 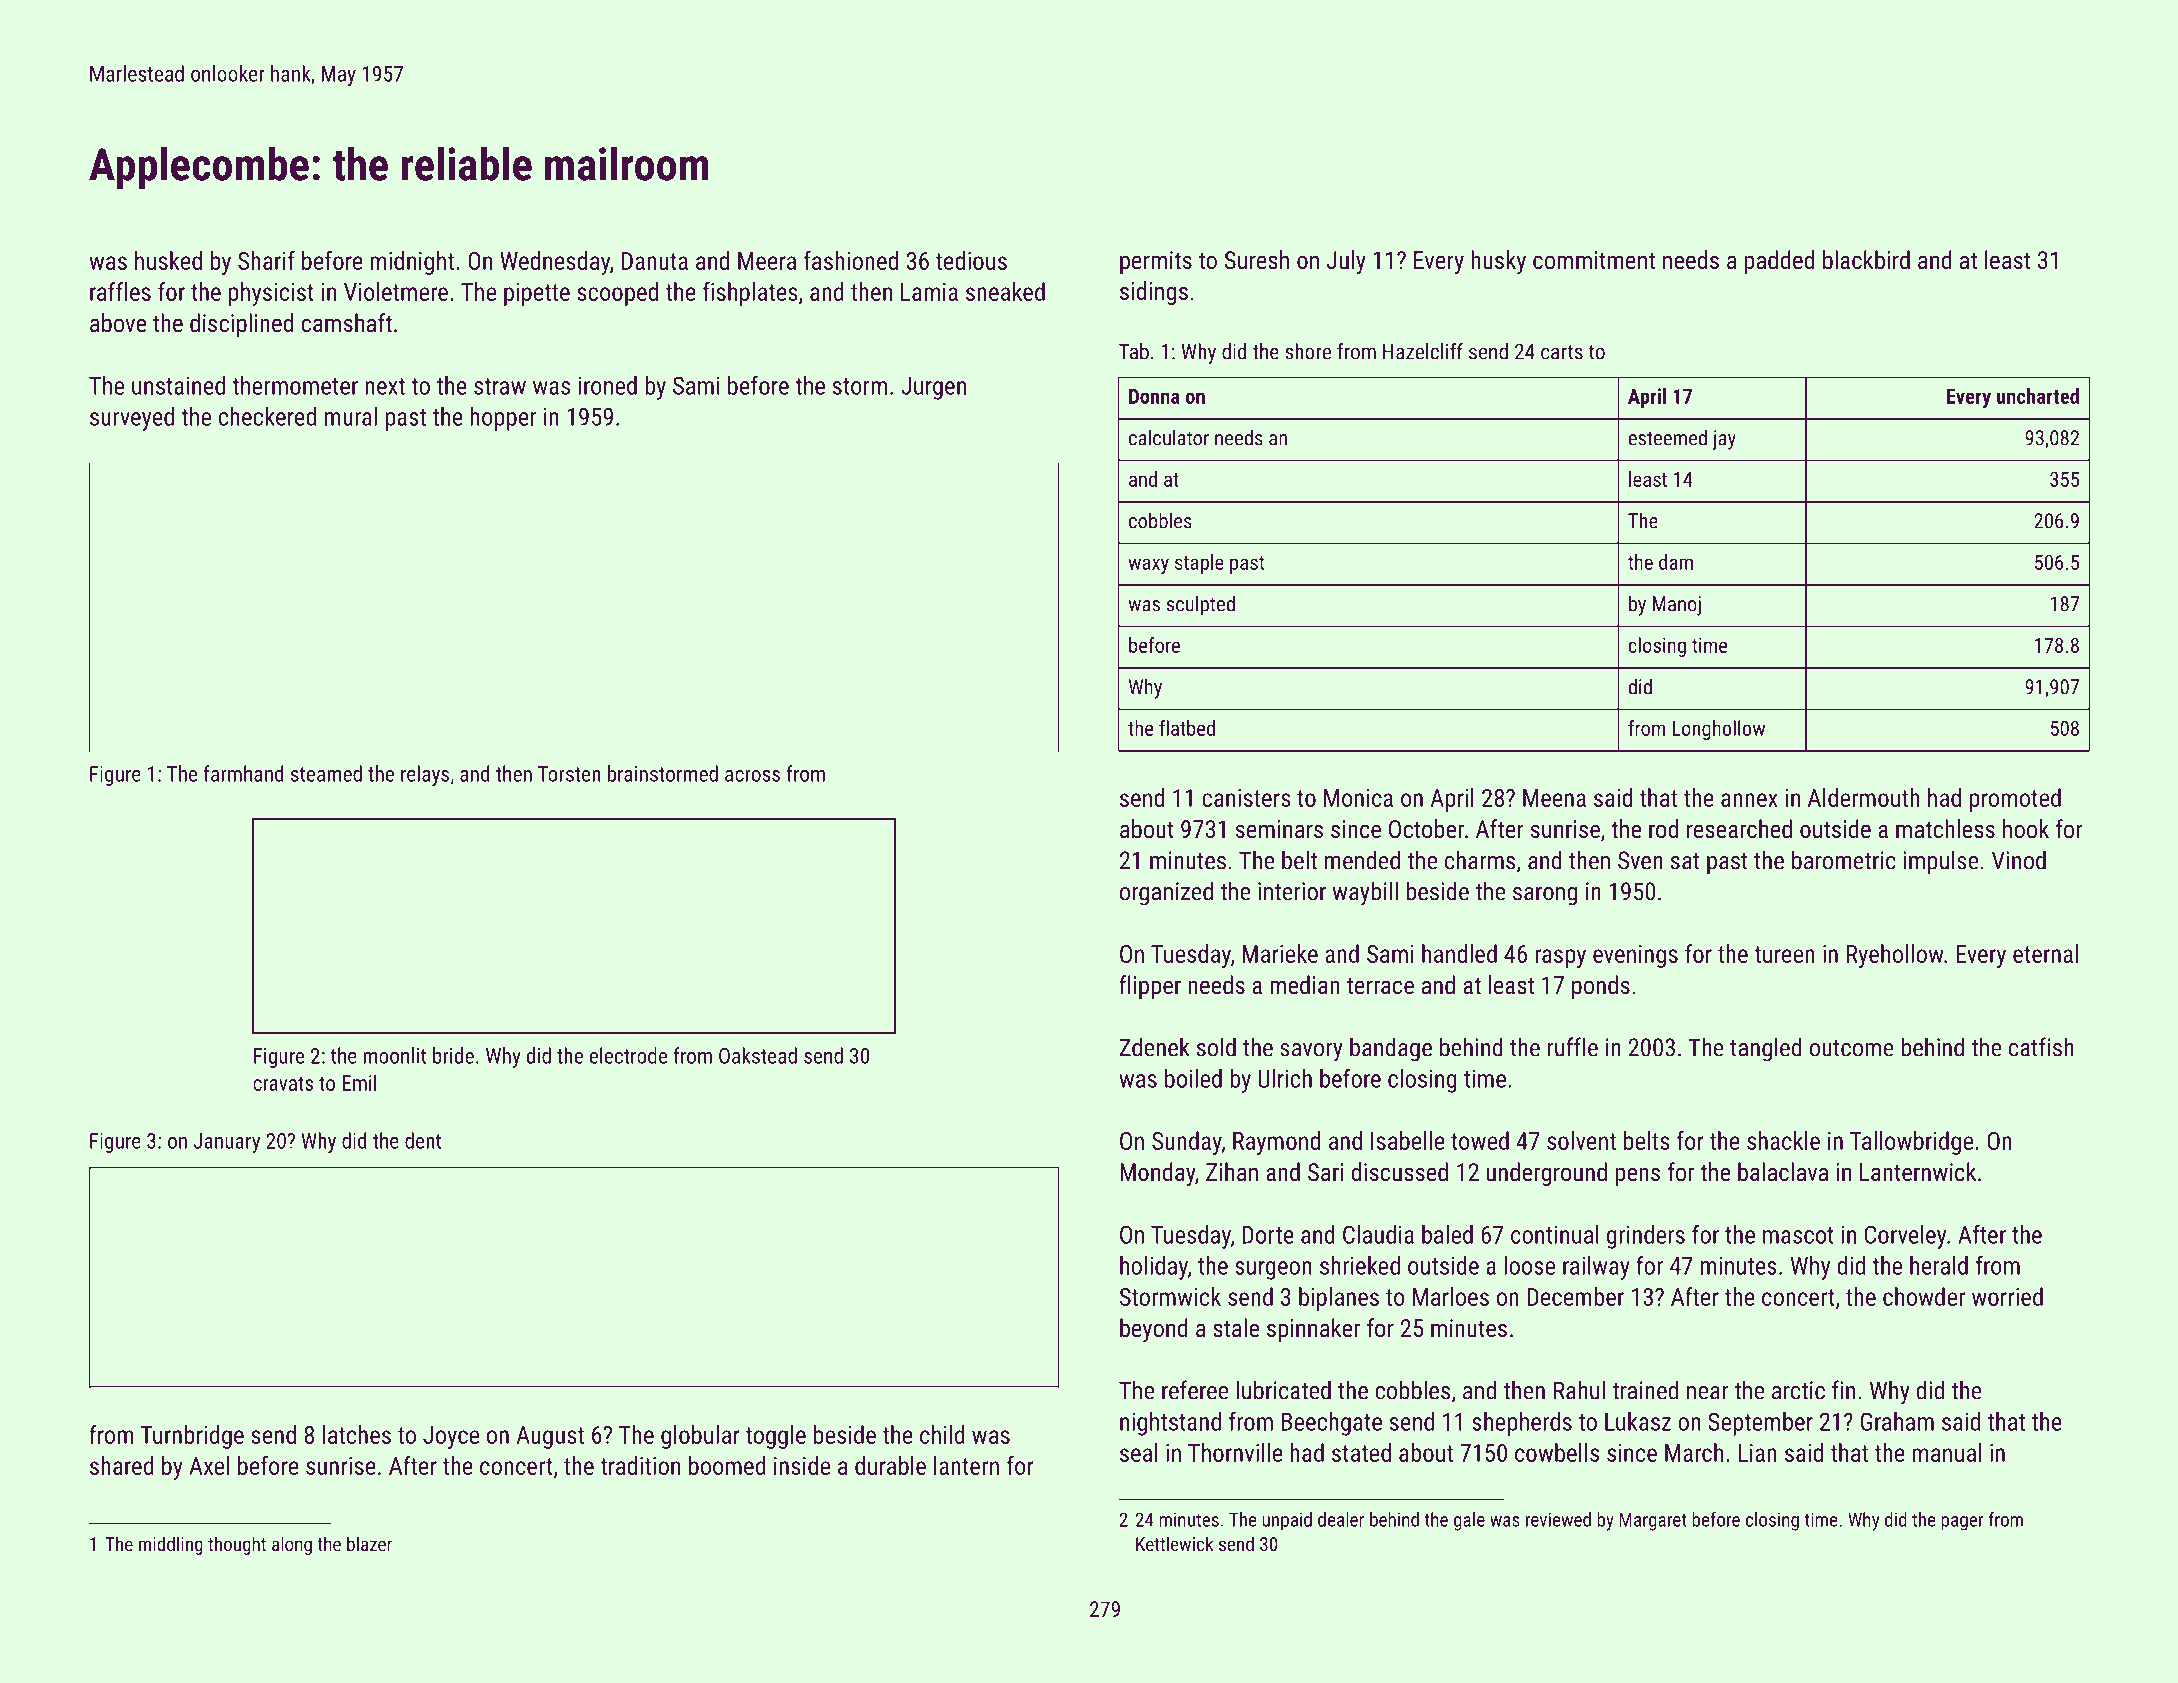 What do you see at coordinates (1187, 728) in the image?
I see `flatbed` at bounding box center [1187, 728].
